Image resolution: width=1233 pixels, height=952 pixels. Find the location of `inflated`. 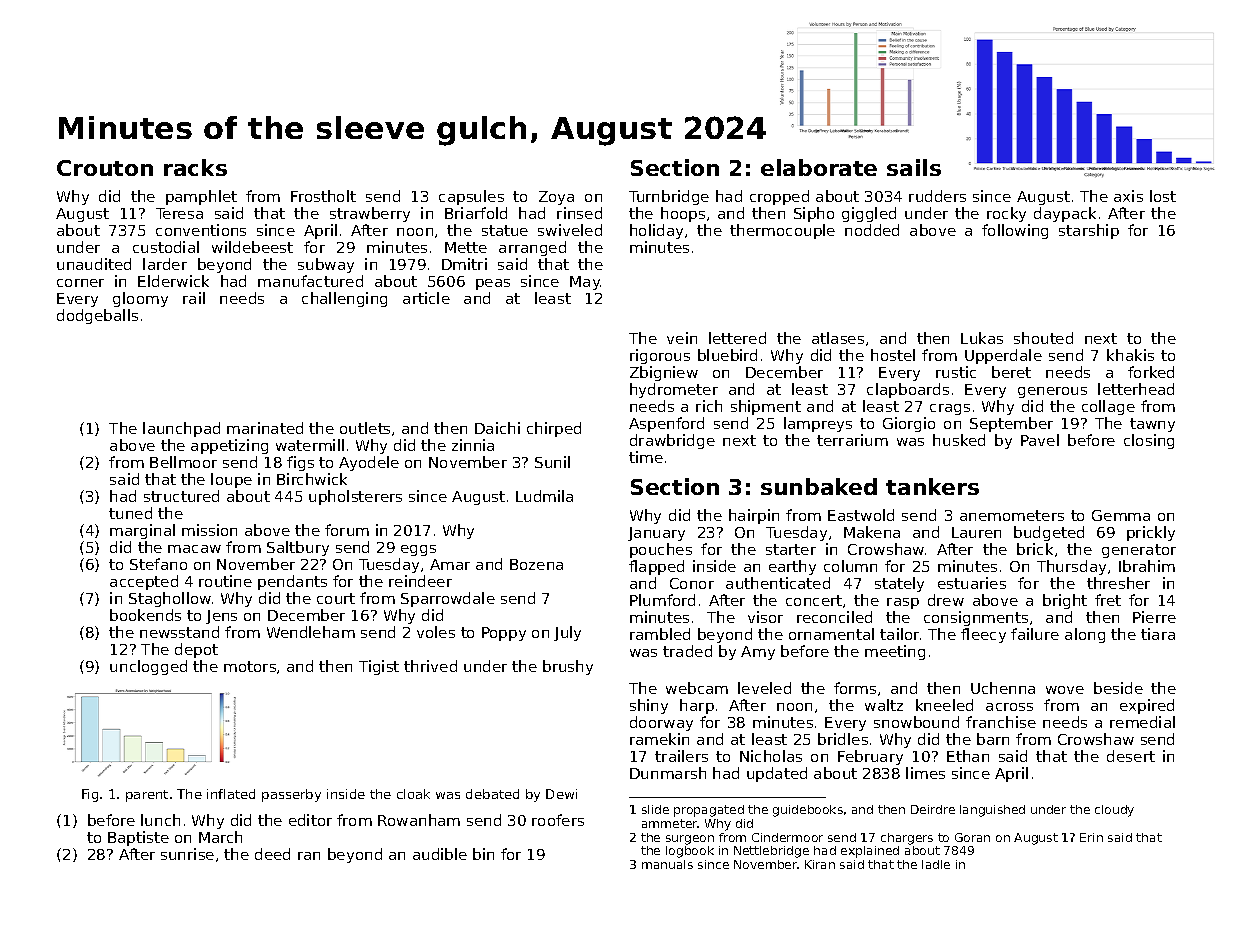

inflated is located at coordinates (231, 794).
